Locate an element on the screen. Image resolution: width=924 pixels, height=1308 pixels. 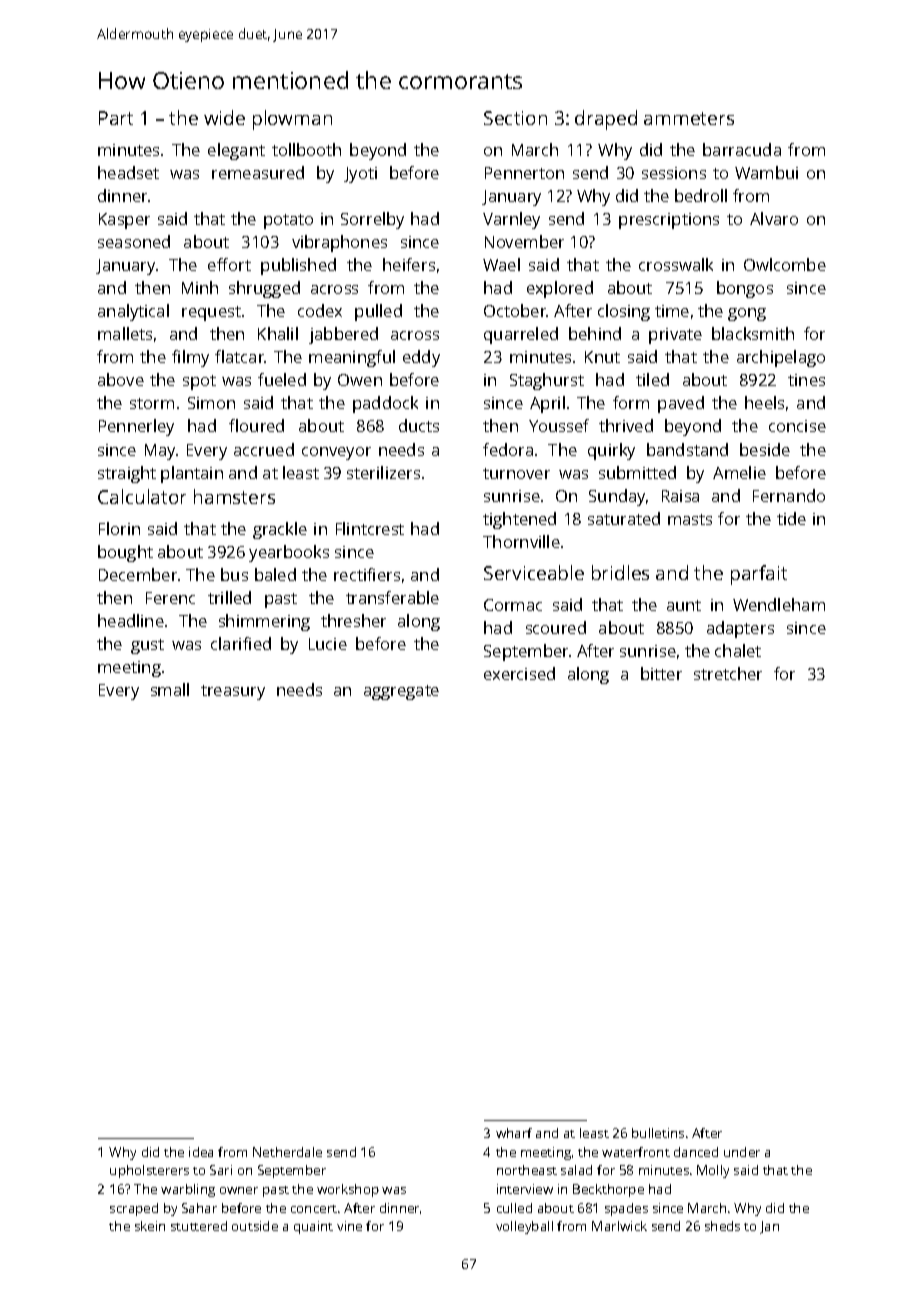
small is located at coordinates (170, 689).
